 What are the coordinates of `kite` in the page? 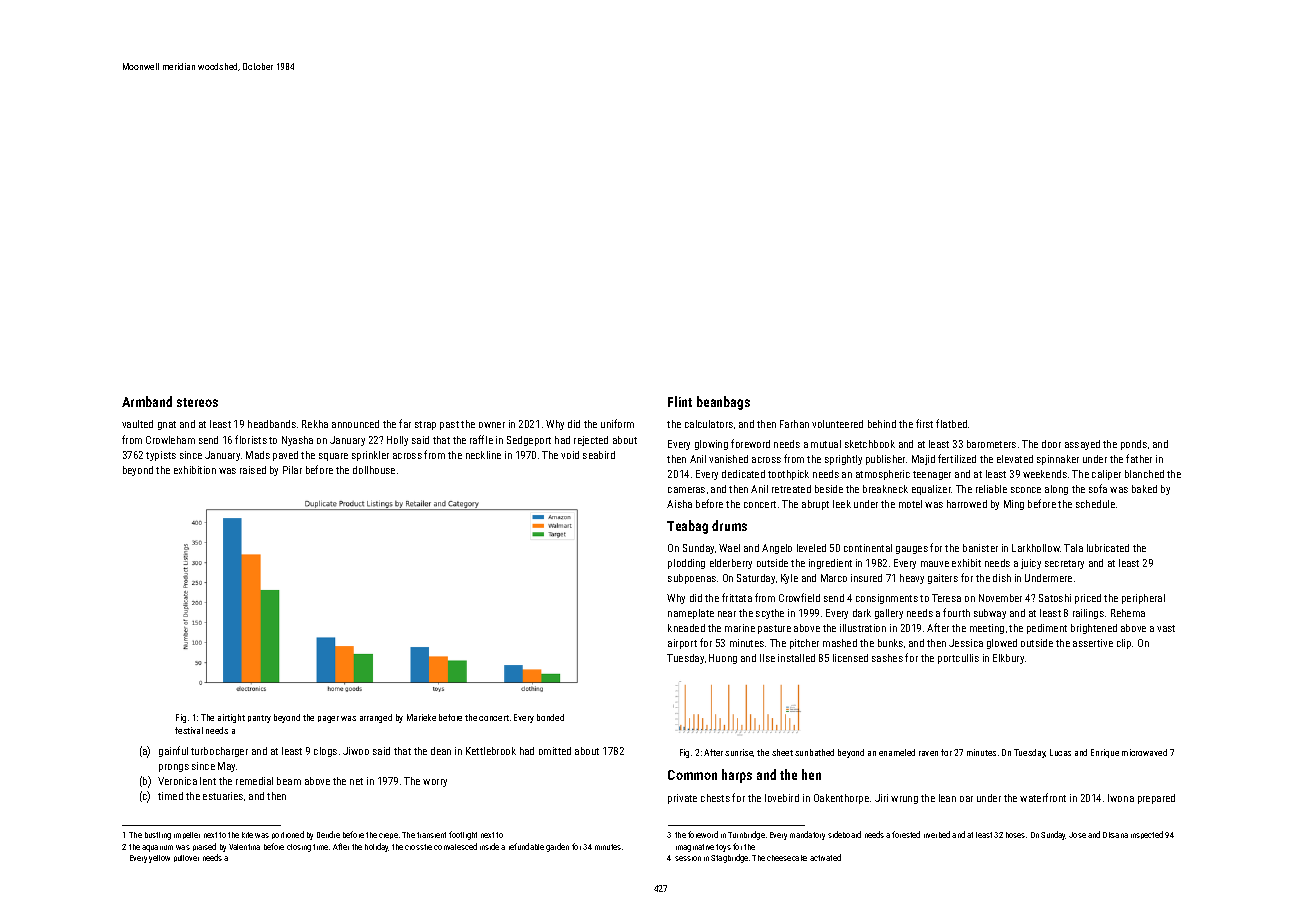 It's located at (247, 835).
